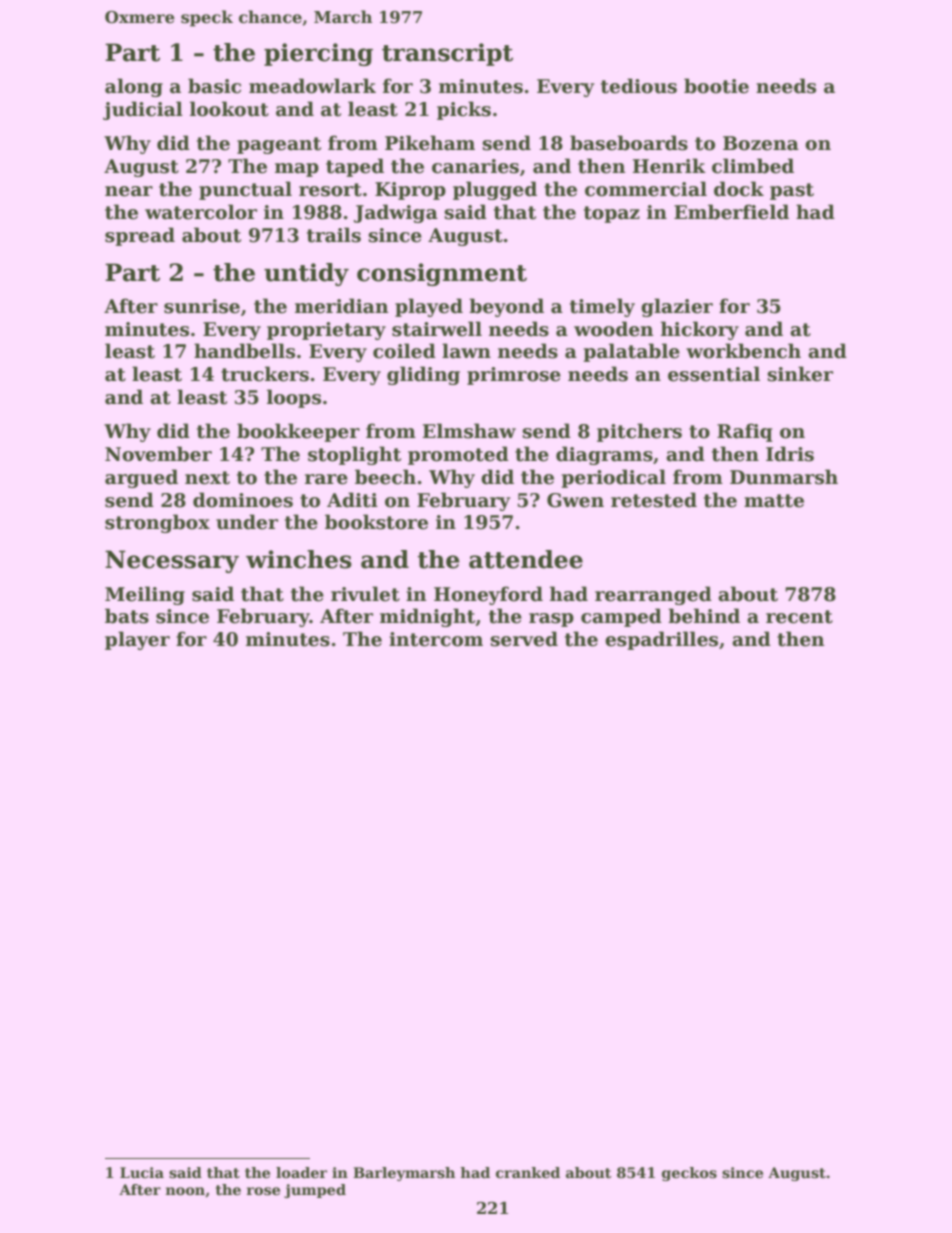  Describe the element at coordinates (716, 86) in the screenshot. I see `bootie` at that location.
